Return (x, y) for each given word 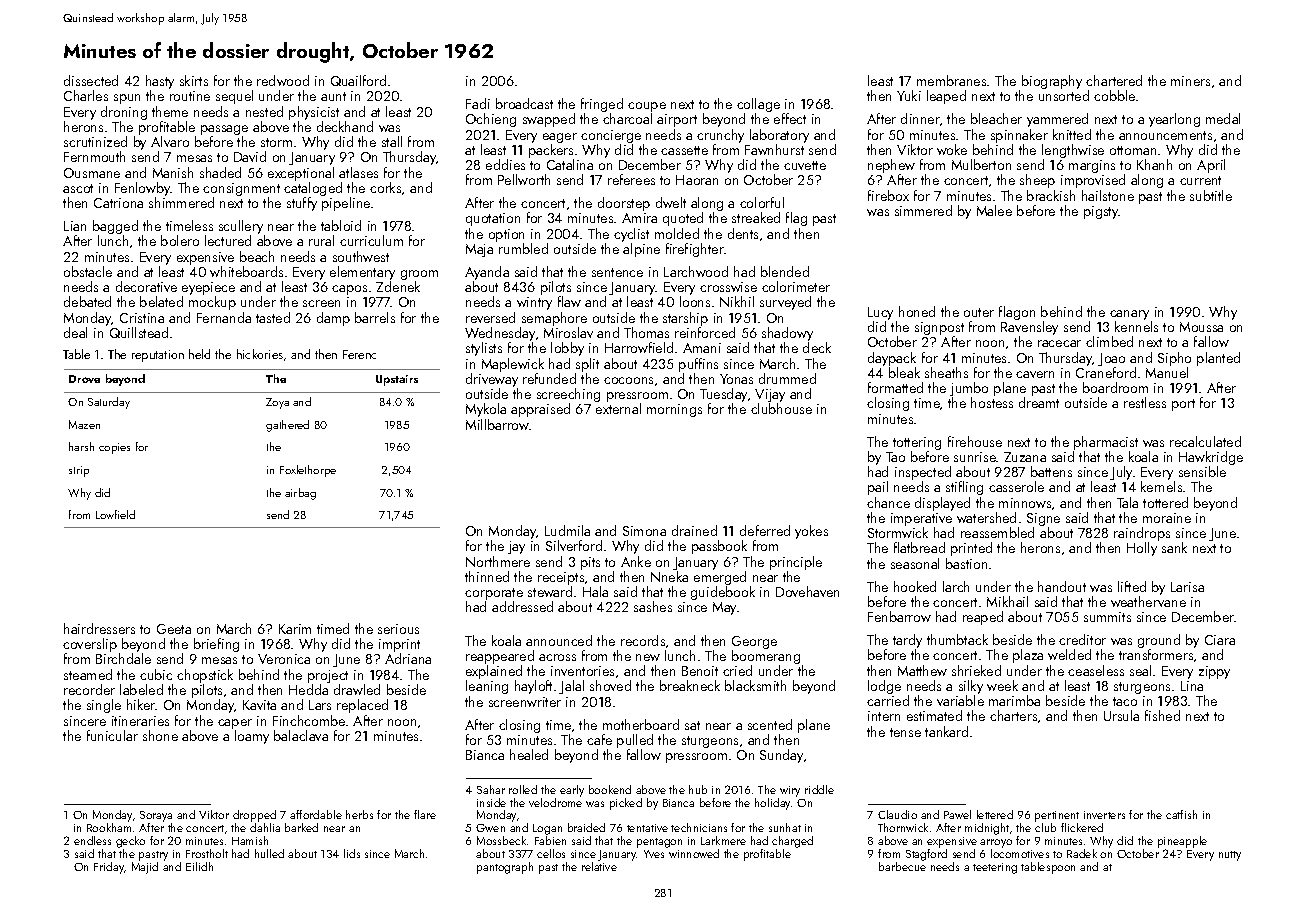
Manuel (1167, 372)
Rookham (109, 827)
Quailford (358, 80)
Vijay (770, 395)
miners (1190, 81)
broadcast (524, 103)
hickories (260, 354)
